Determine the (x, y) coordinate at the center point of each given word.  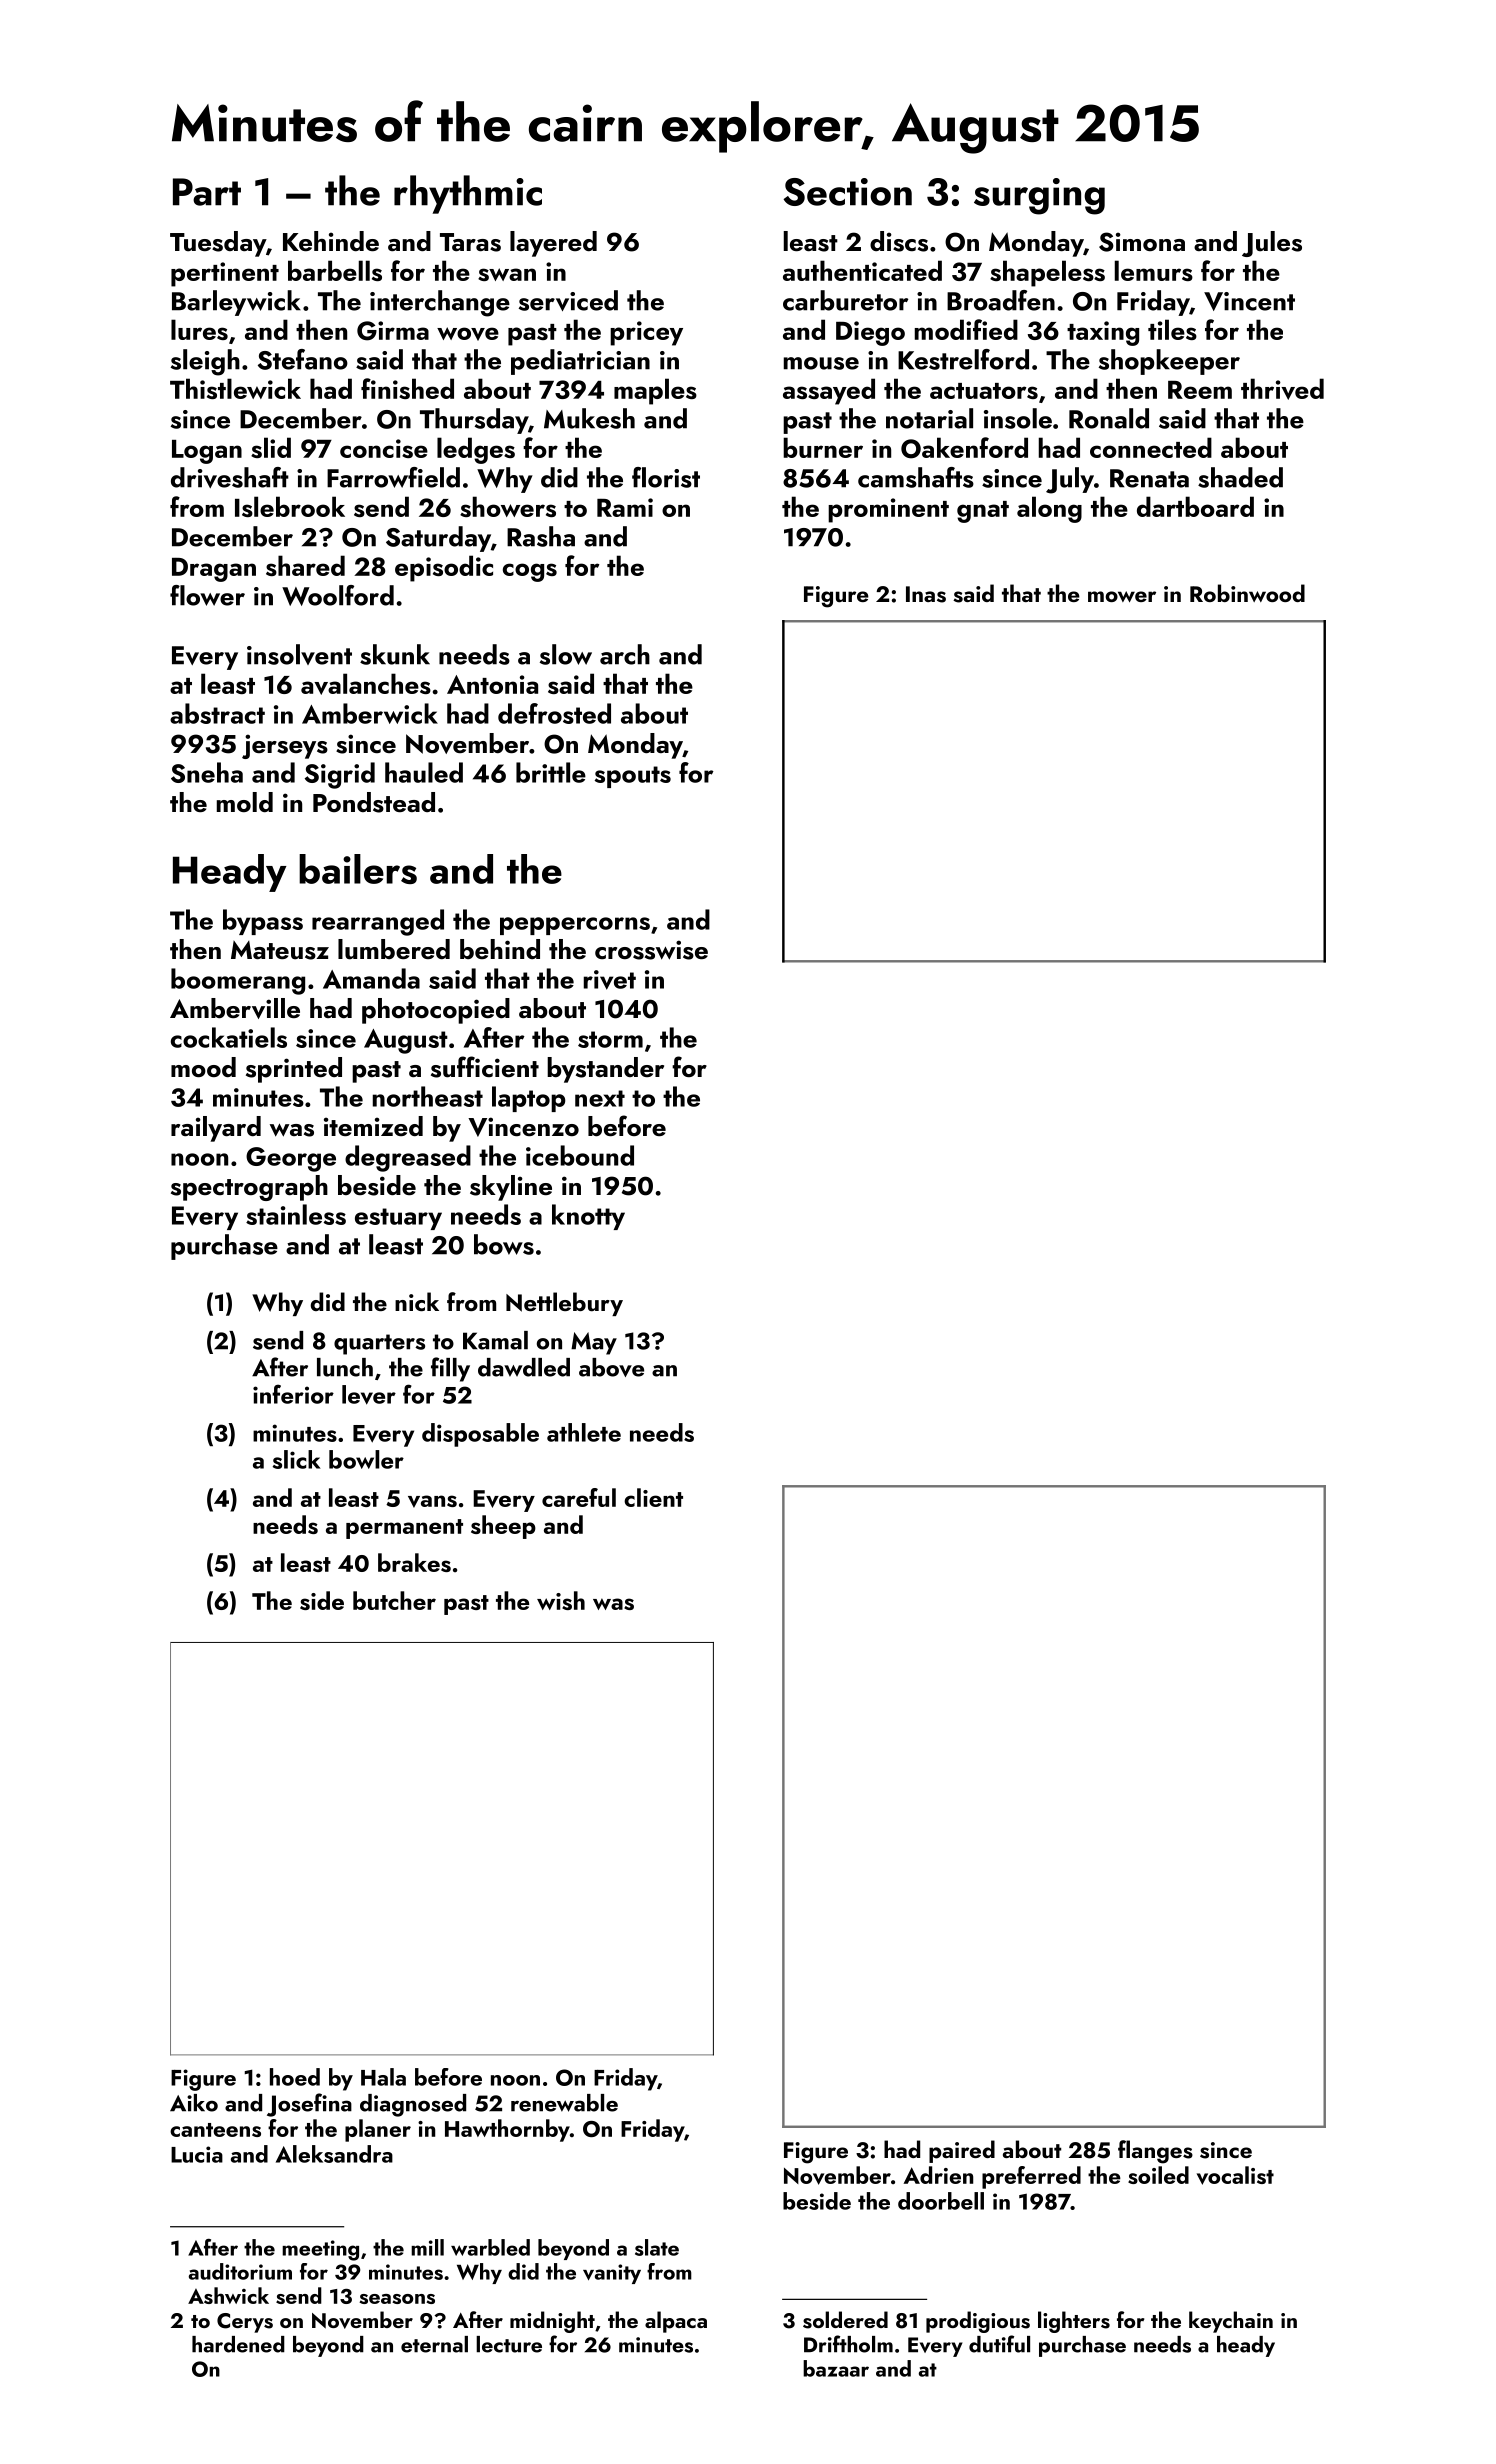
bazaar (836, 2368)
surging (1039, 196)
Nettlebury (564, 1304)
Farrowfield (393, 477)
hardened (238, 2344)
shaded (1240, 477)
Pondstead (374, 802)
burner (823, 447)
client (653, 1497)
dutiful (999, 2344)
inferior (293, 1394)
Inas (926, 594)
